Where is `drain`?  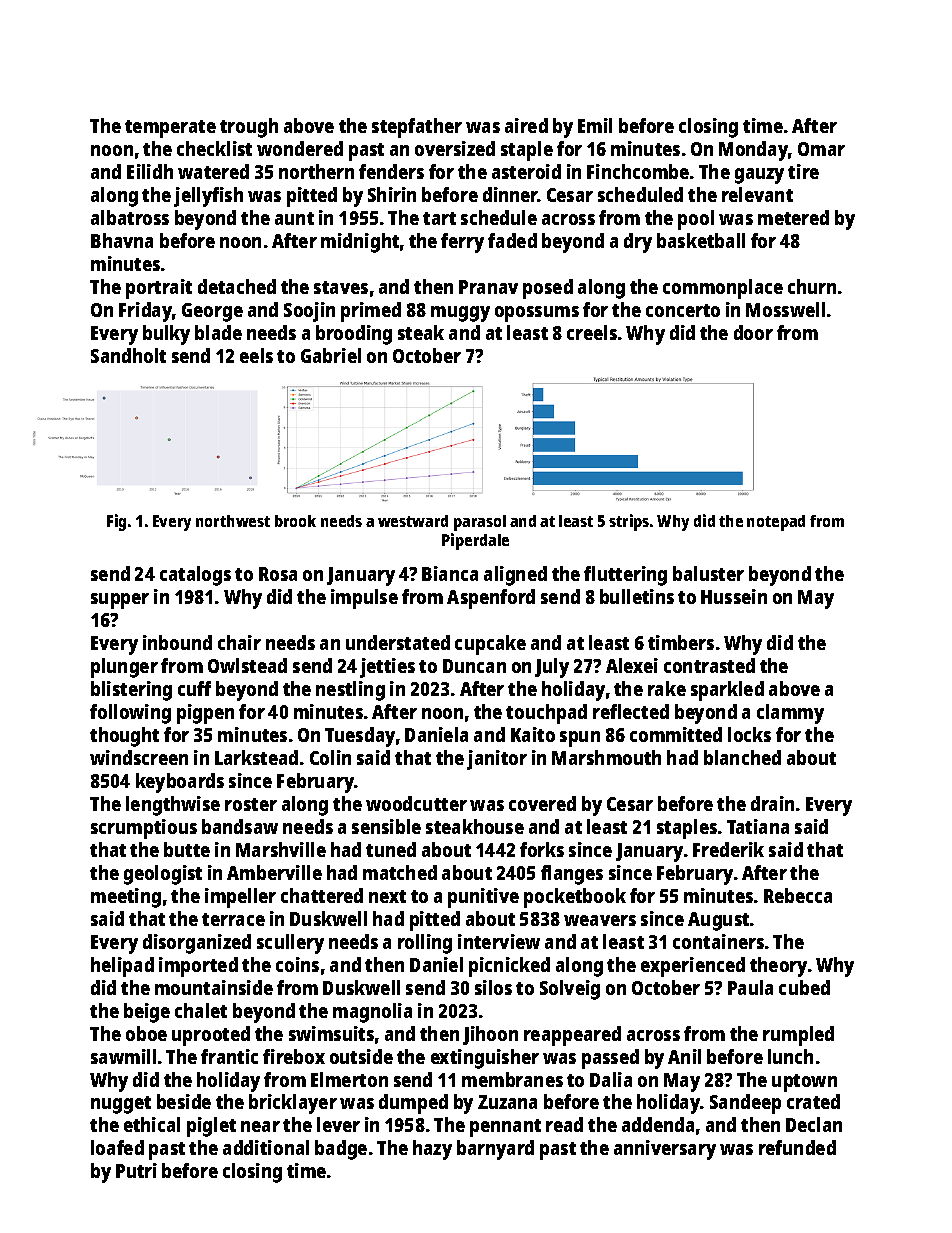
drain is located at coordinates (772, 803).
